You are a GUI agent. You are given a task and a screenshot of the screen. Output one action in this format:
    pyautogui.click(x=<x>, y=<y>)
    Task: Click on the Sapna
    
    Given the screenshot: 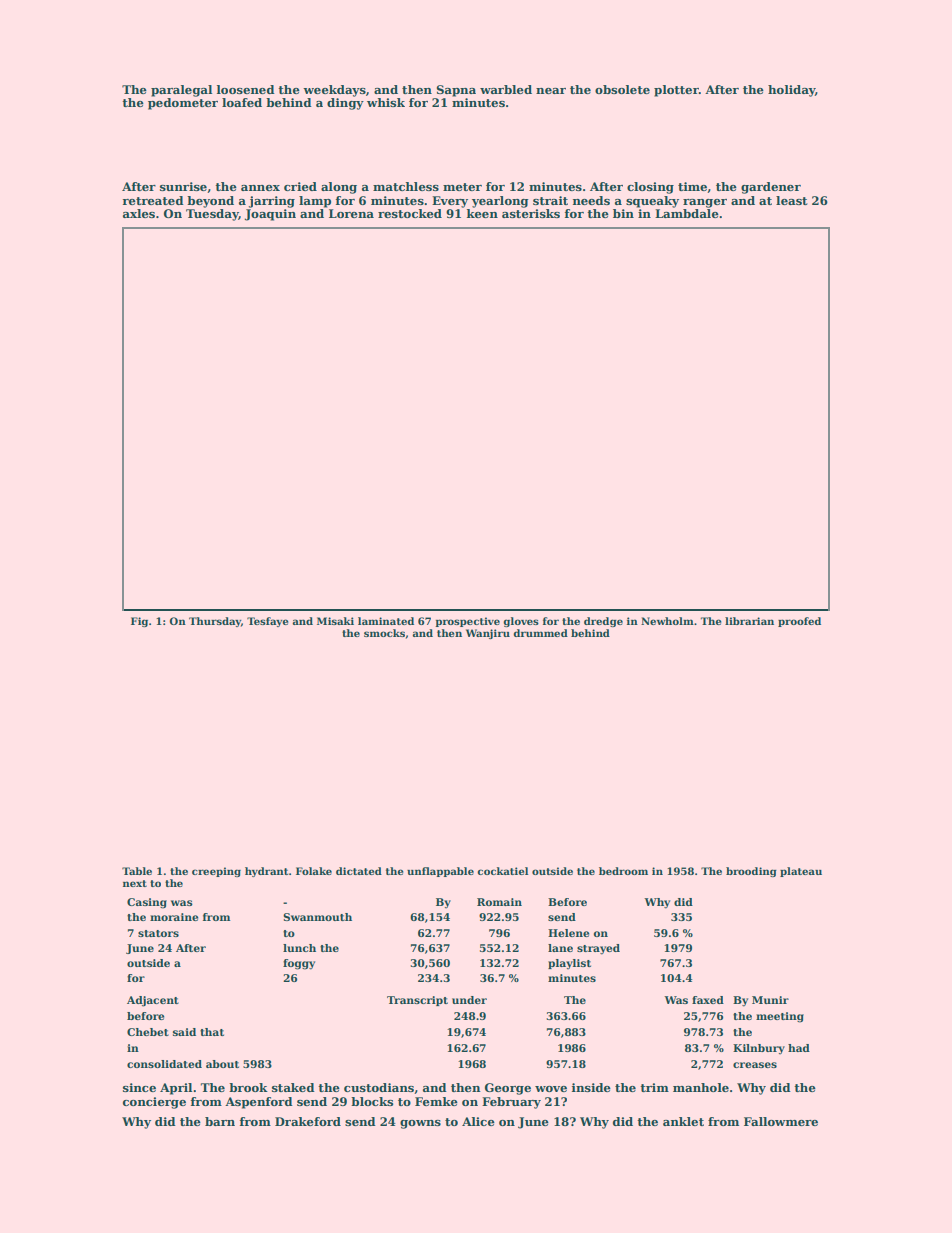 What is the action you would take?
    pyautogui.click(x=456, y=91)
